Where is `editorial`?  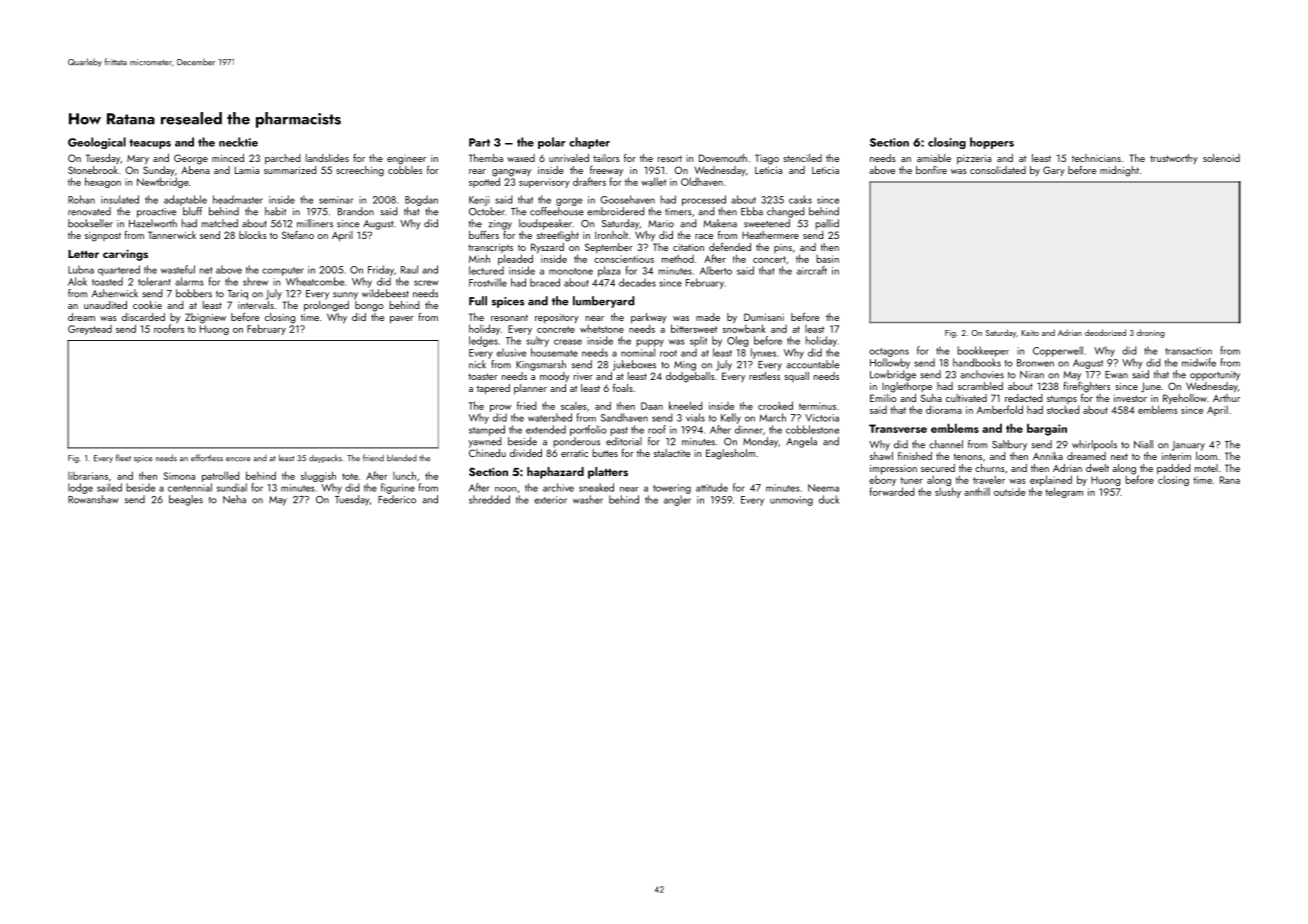
editorial is located at coordinates (624, 441).
